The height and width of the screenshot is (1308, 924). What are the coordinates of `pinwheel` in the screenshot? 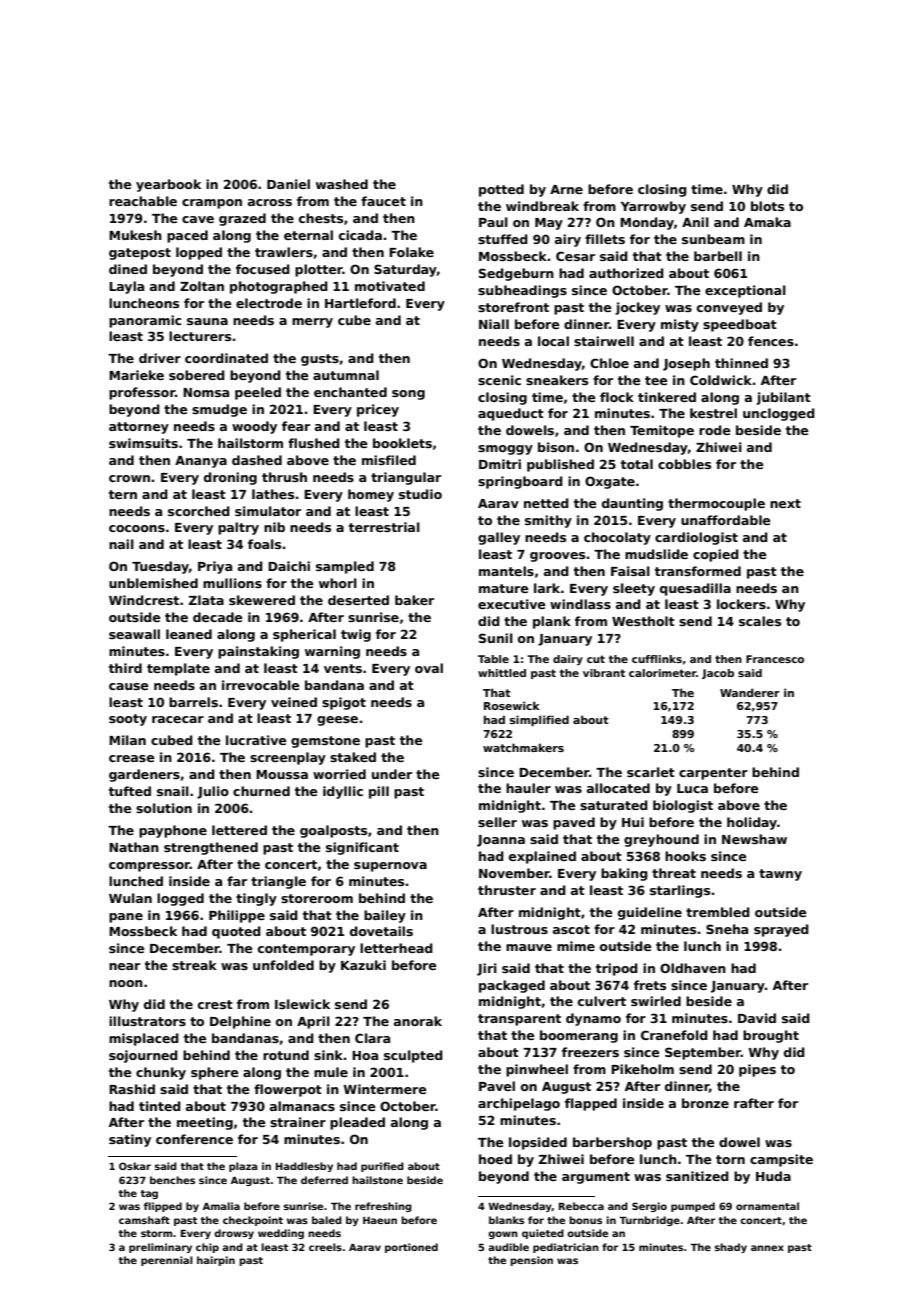 It's located at (537, 1070).
